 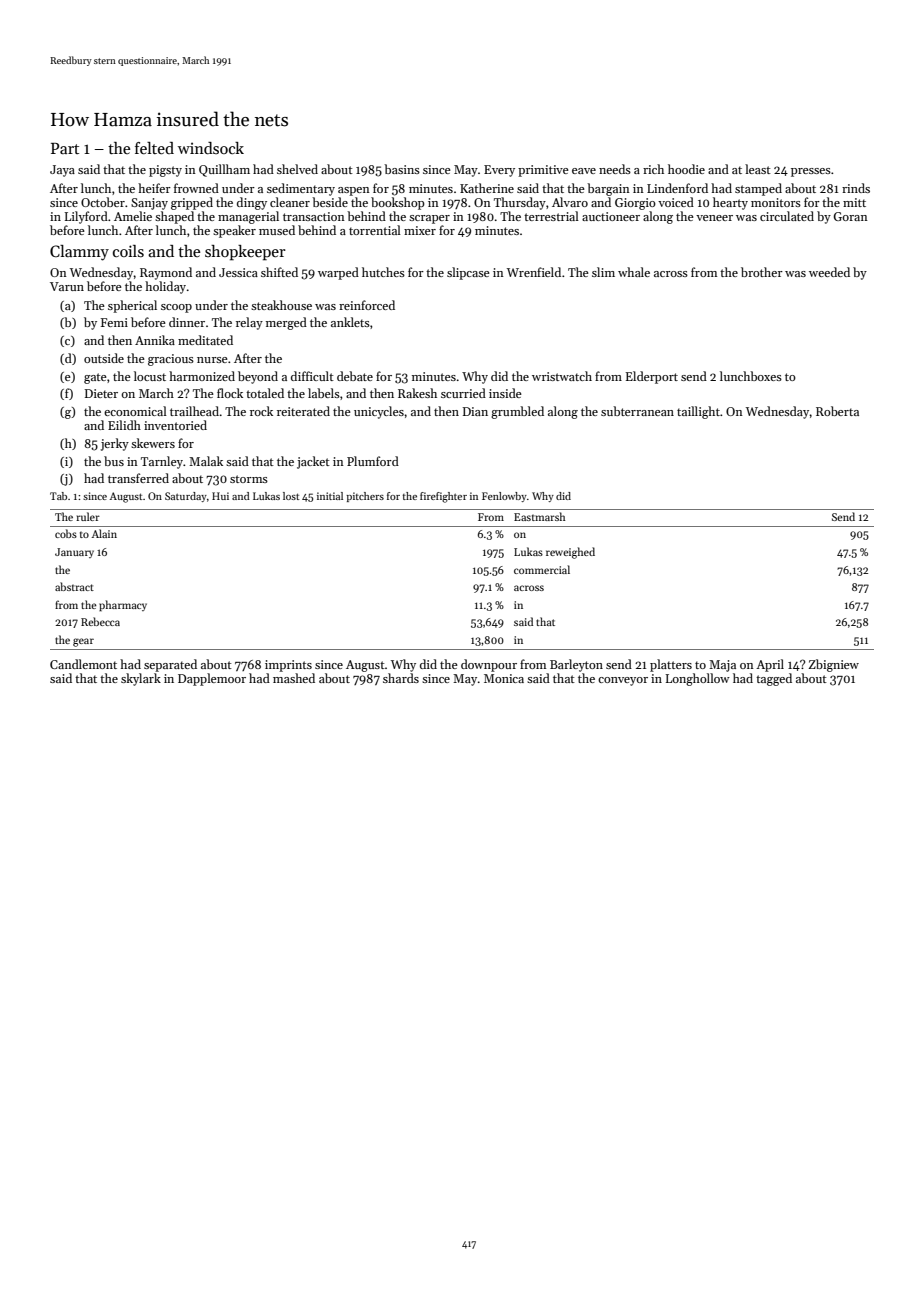 I want to click on locust, so click(x=150, y=376).
